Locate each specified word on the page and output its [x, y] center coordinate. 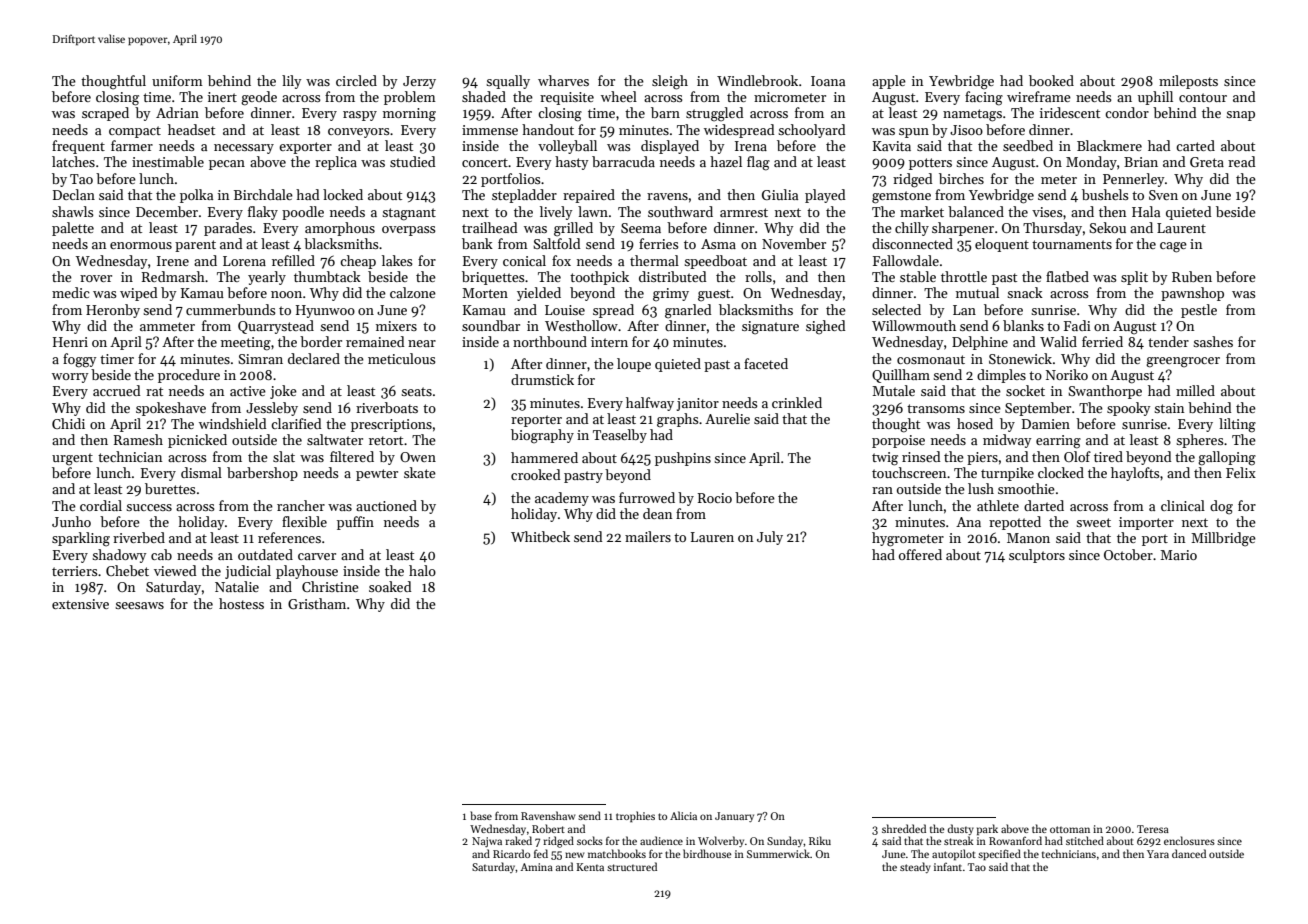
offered [920, 554]
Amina [536, 867]
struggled [715, 114]
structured [632, 866]
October [1128, 554]
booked [1051, 80]
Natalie [237, 586]
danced [1189, 853]
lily [291, 82]
